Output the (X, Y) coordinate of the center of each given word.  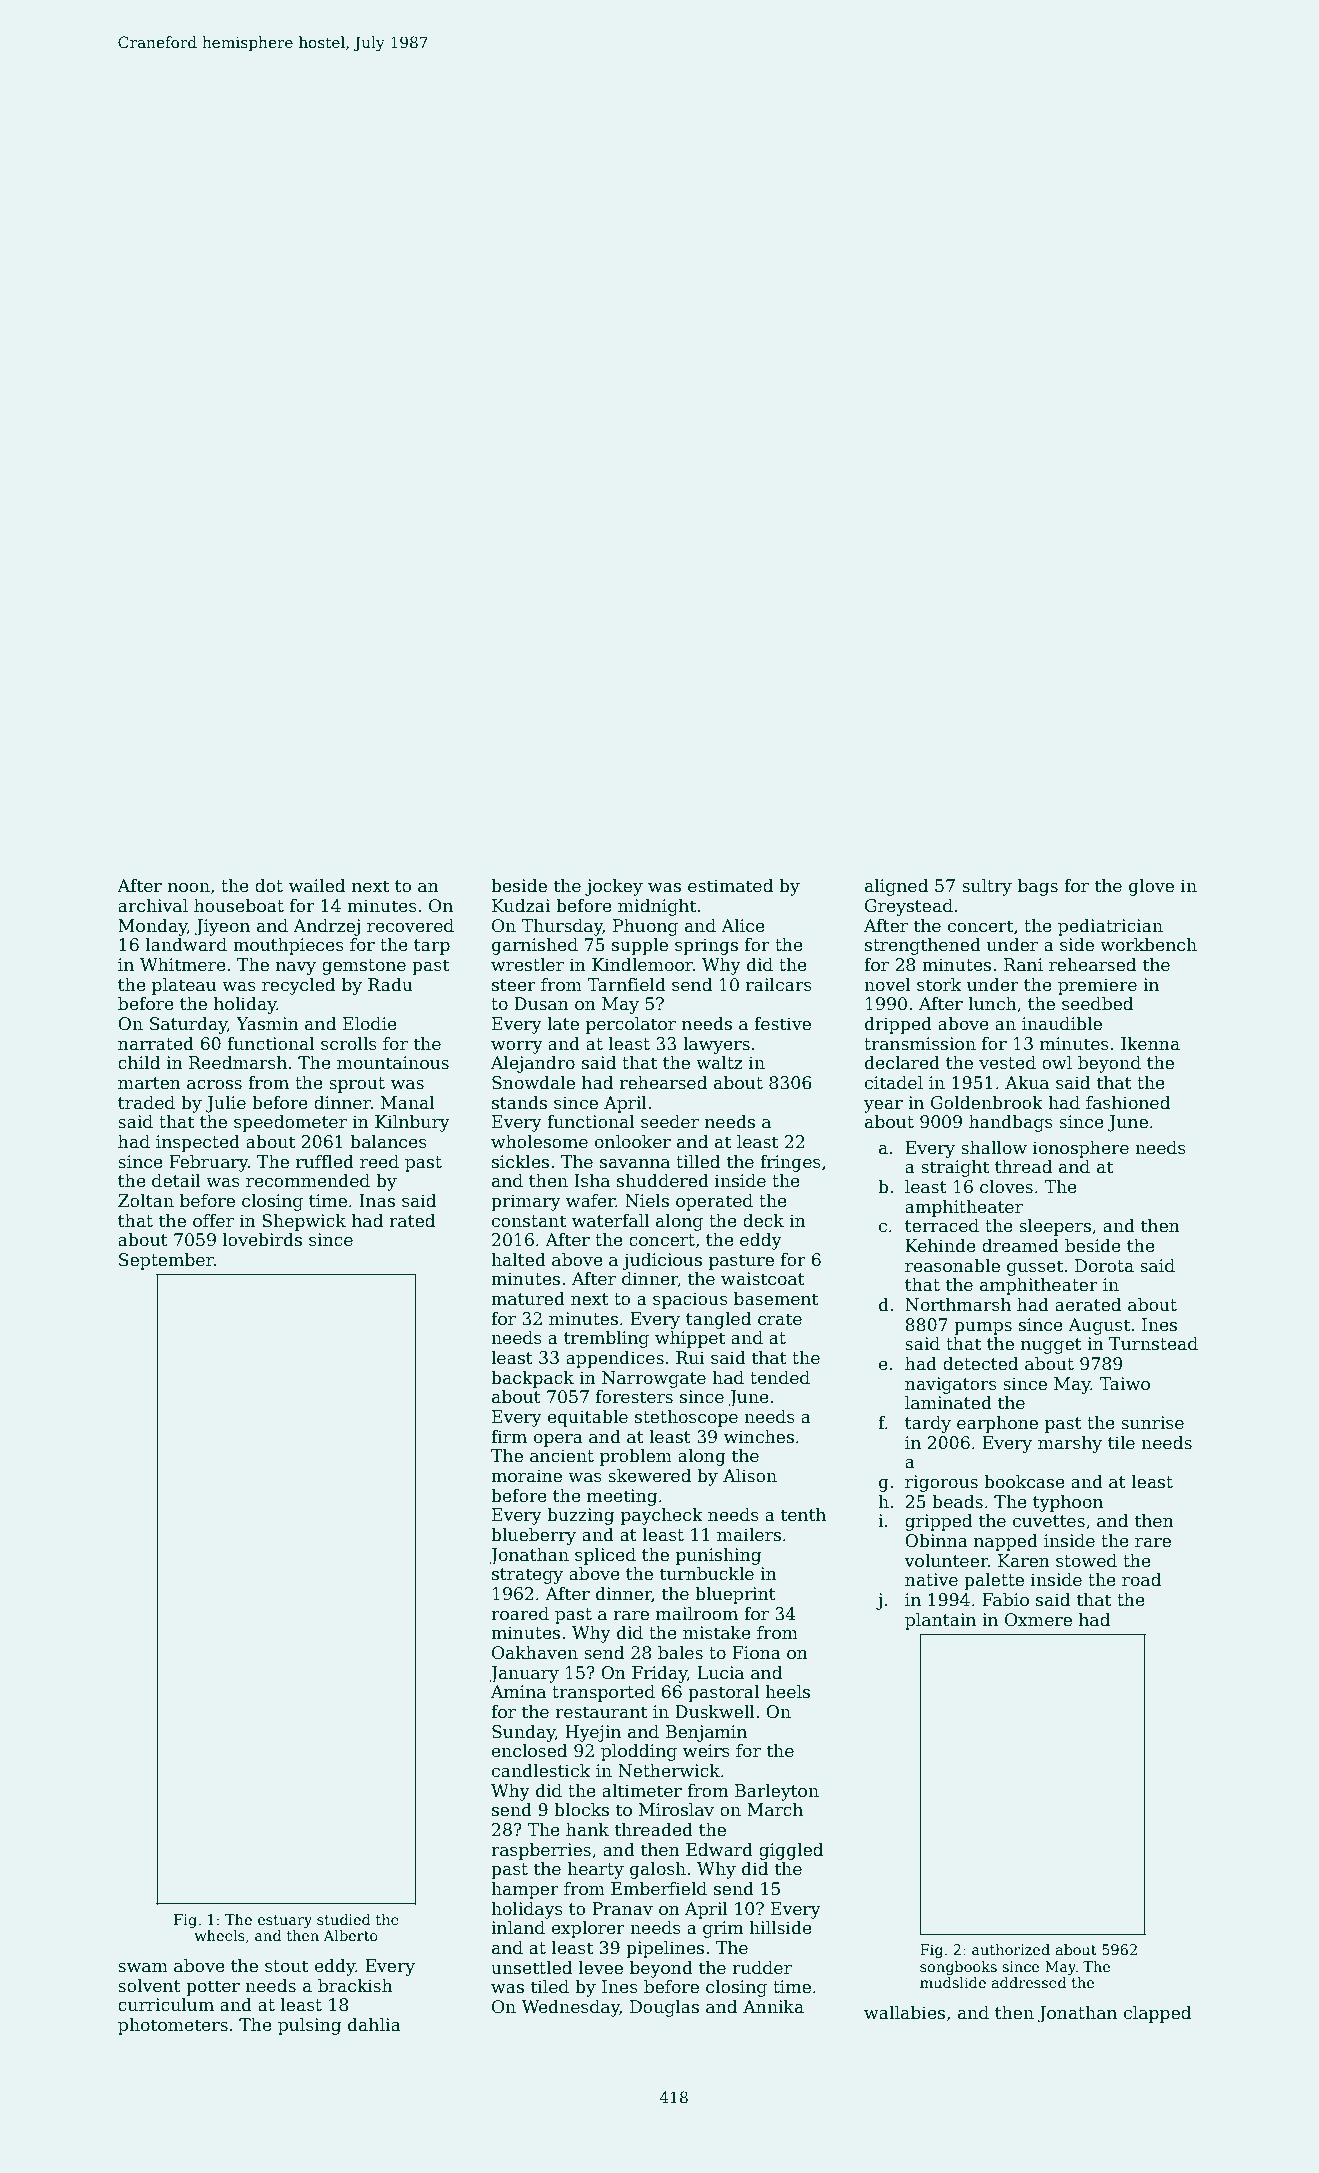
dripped (898, 1025)
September (166, 1261)
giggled (791, 1851)
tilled (698, 1162)
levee (601, 1968)
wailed (317, 886)
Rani (1023, 965)
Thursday (562, 927)
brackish (355, 1986)
